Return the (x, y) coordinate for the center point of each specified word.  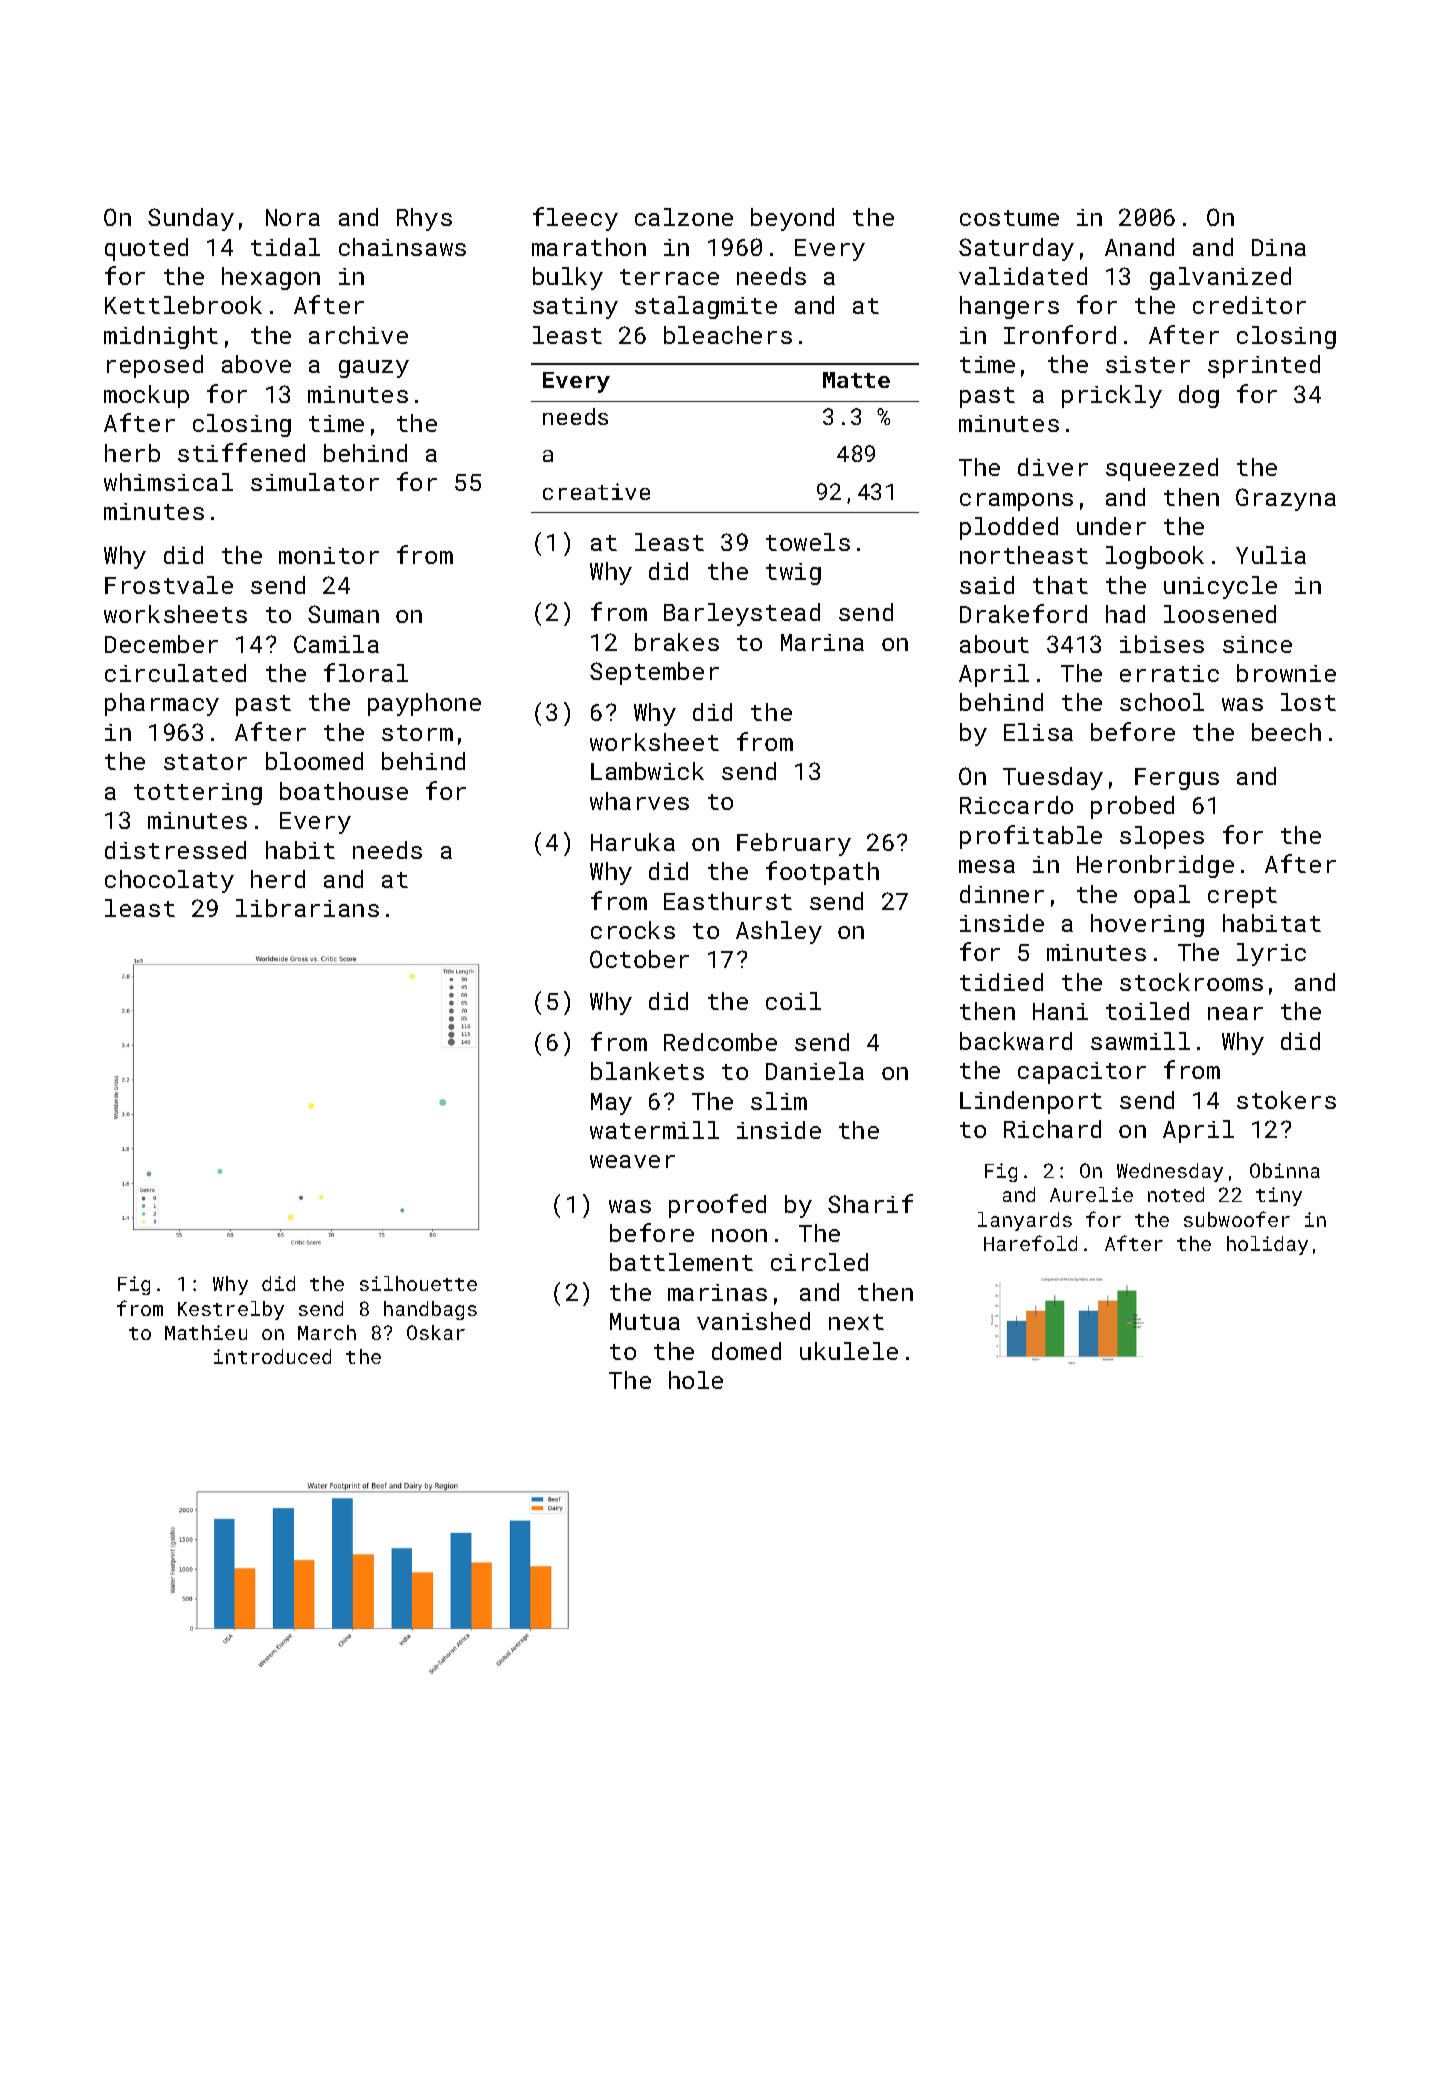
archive (358, 335)
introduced (272, 1356)
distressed (175, 850)
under (1111, 526)
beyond (792, 219)
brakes (677, 642)
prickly (1112, 396)
